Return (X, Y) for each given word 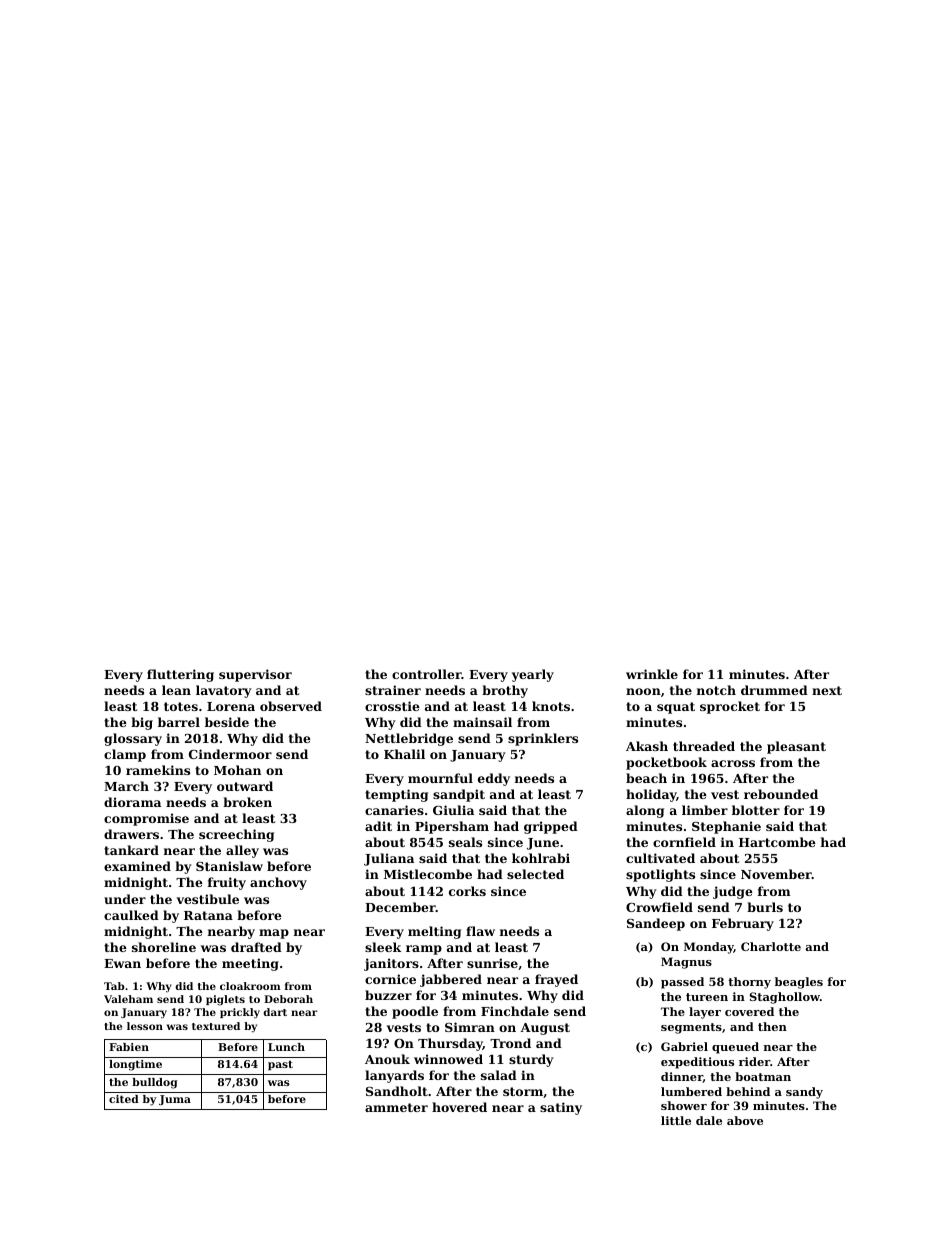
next (827, 690)
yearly (533, 675)
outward (245, 786)
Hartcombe (777, 842)
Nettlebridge (409, 739)
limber (705, 810)
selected (535, 874)
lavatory (223, 691)
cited (124, 1099)
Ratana (208, 915)
